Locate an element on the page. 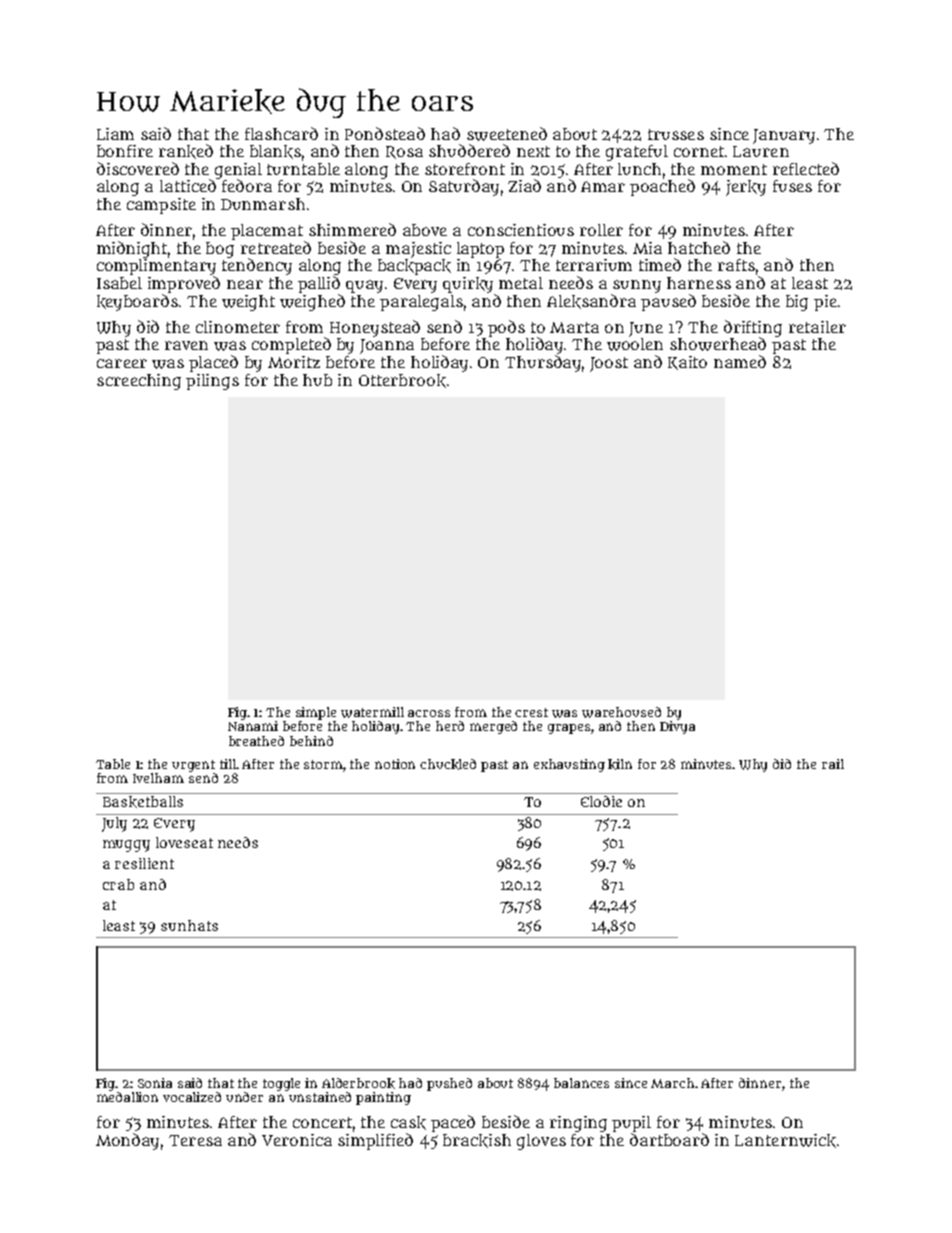 The height and width of the document is (1233, 952). crab is located at coordinates (118, 884).
